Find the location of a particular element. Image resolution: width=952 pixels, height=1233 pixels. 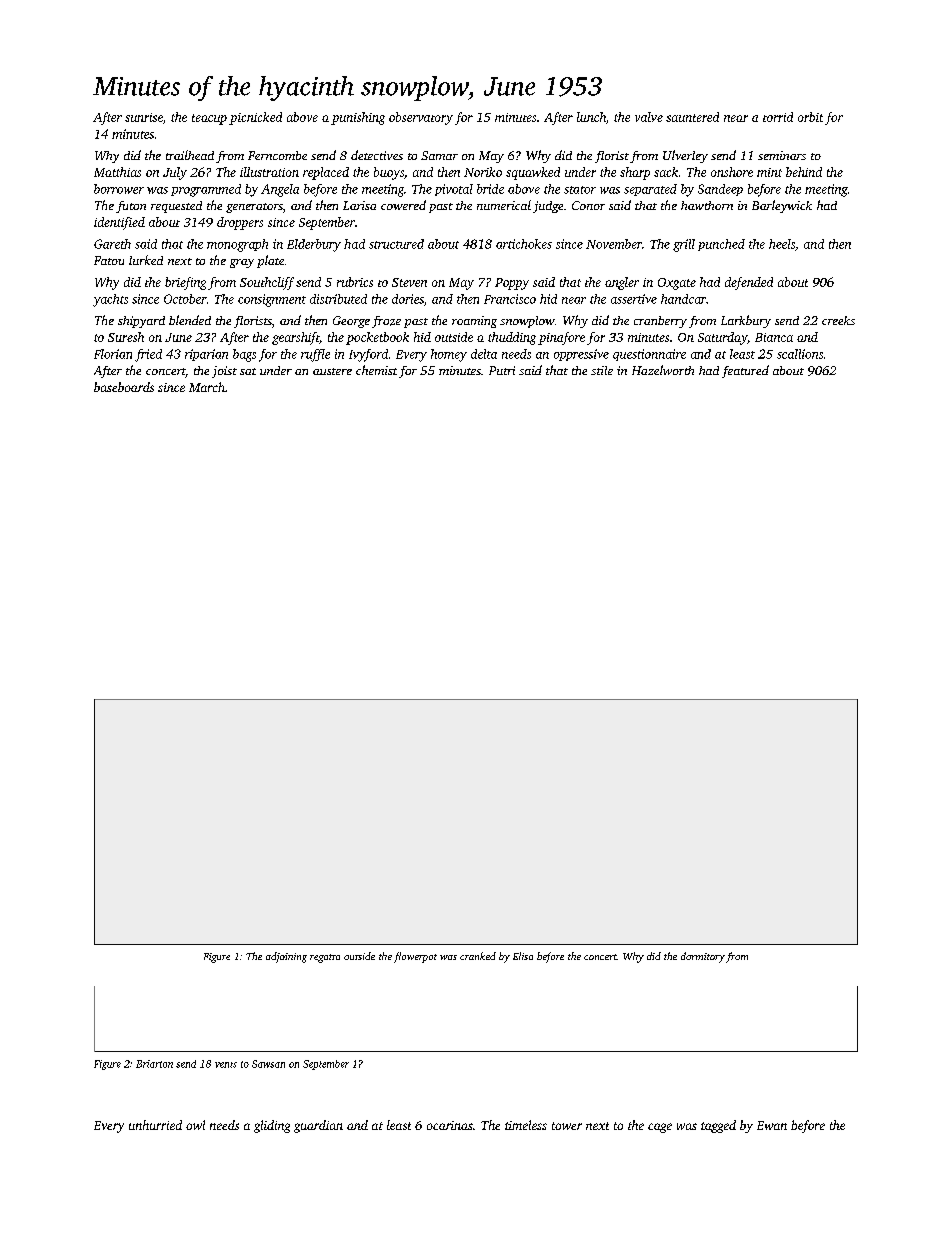

baseboards is located at coordinates (124, 387).
